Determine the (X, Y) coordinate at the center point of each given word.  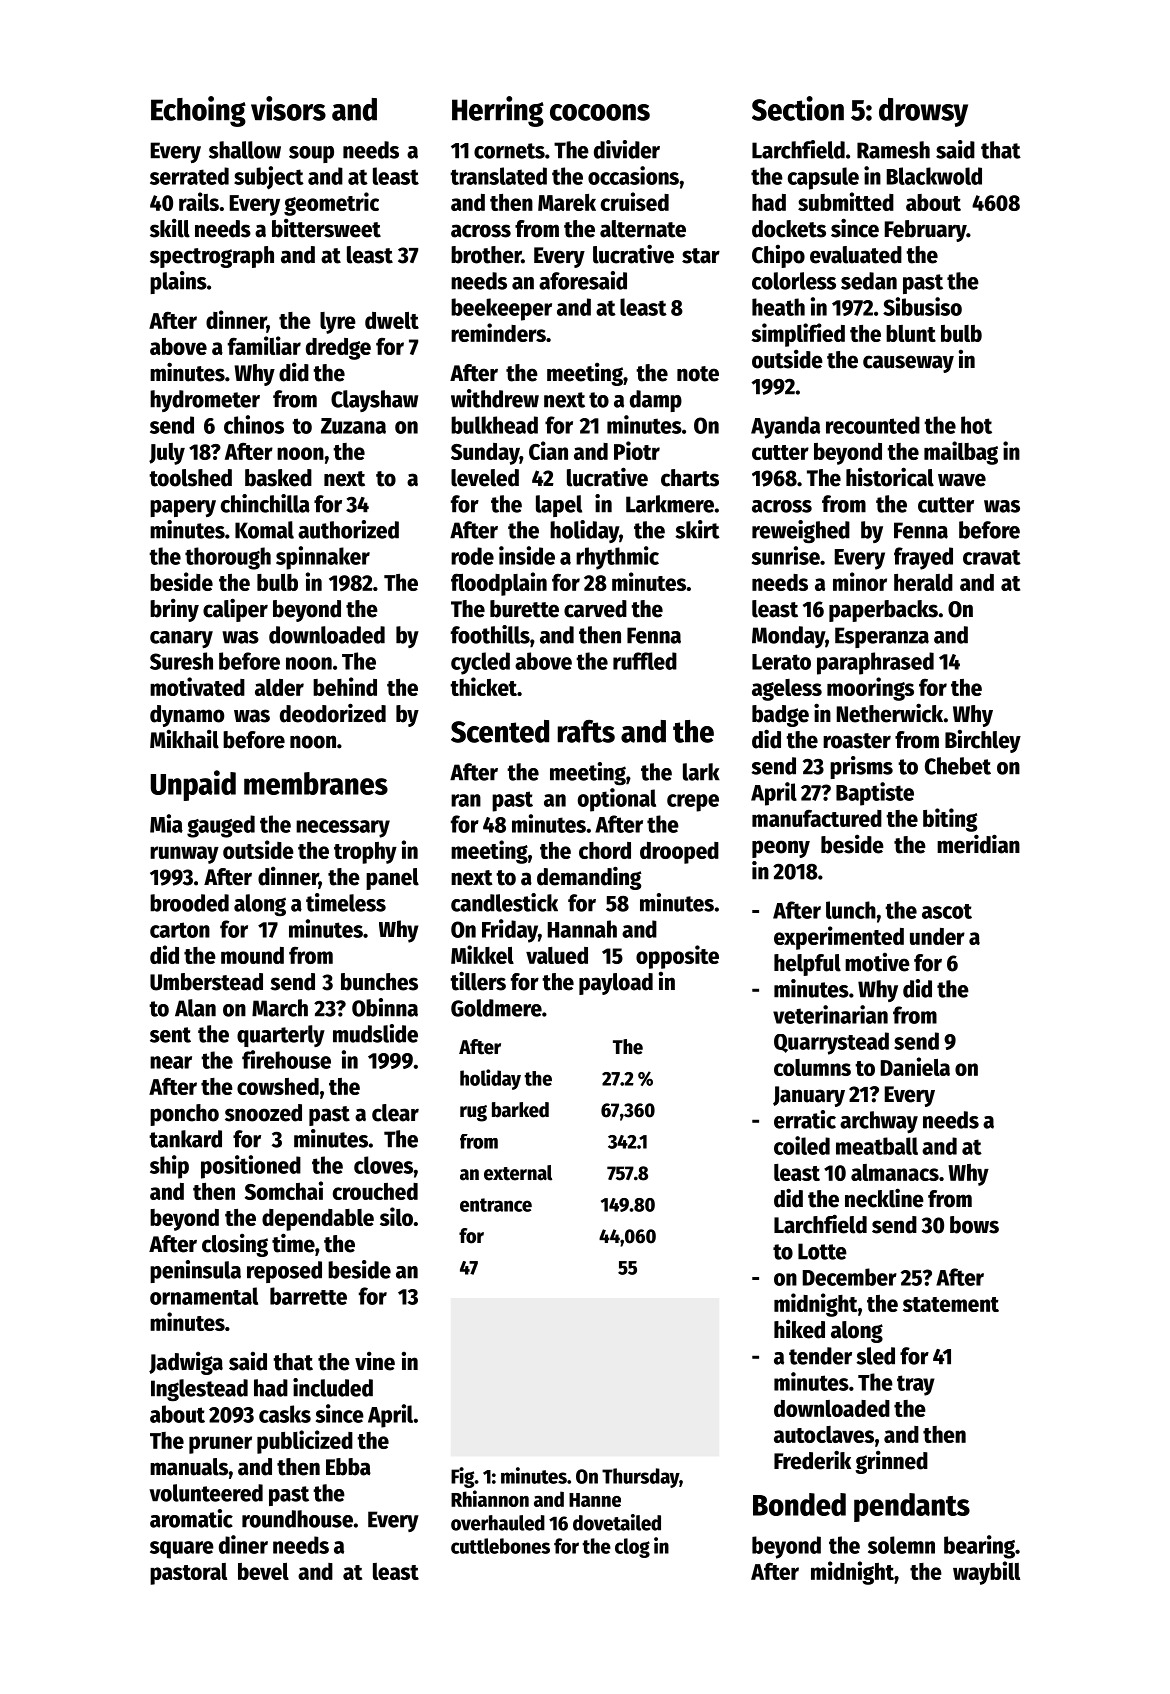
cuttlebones (500, 1546)
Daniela (915, 1066)
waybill (986, 1573)
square (182, 1550)
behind (345, 686)
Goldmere (496, 1008)
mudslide (375, 1033)
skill (170, 228)
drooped (679, 853)
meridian (978, 844)
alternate (643, 229)
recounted (873, 425)
